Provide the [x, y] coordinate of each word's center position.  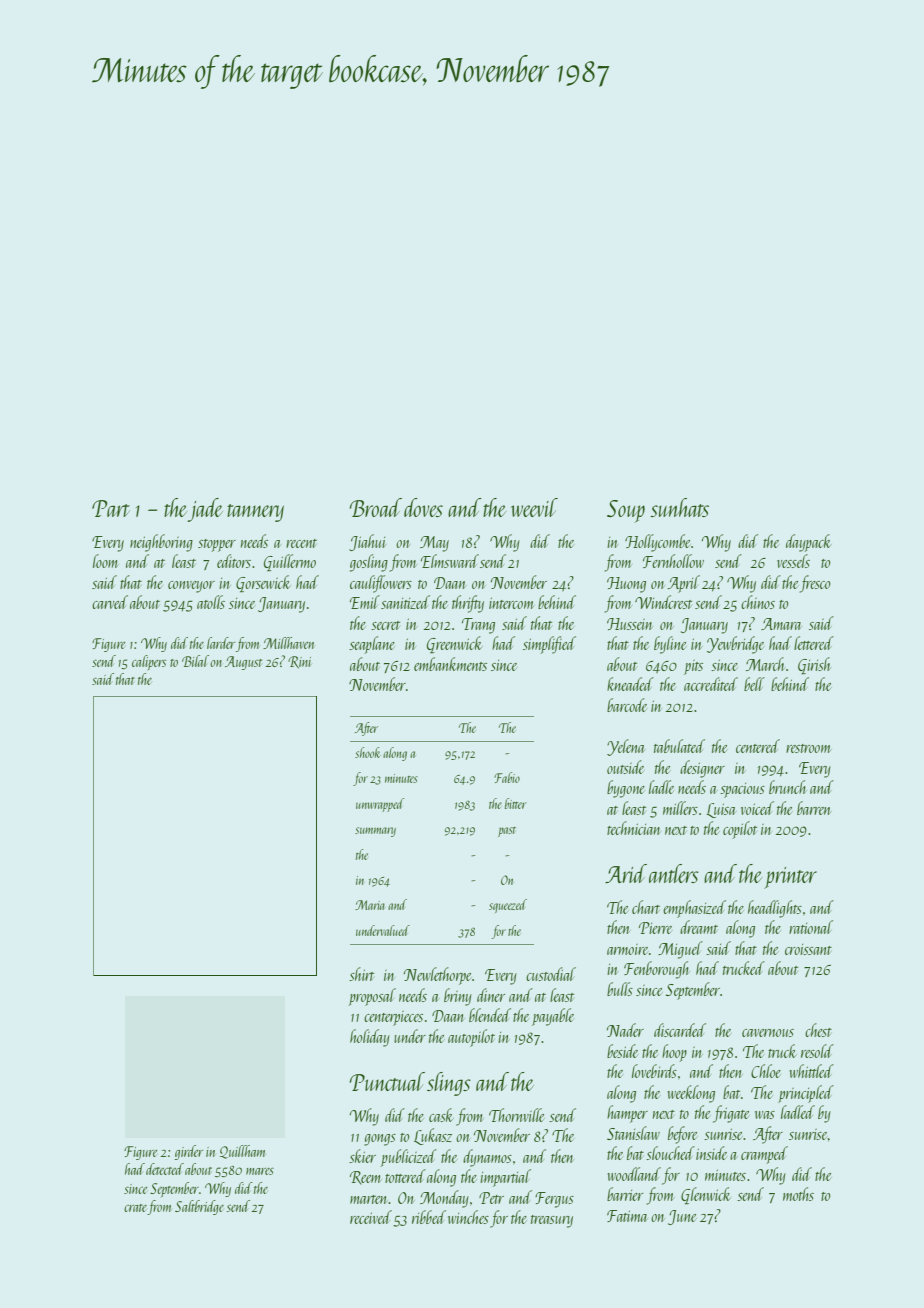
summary [375, 832]
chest [818, 1030]
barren [814, 808]
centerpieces [393, 1018]
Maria [370, 905]
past [507, 832]
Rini [299, 662]
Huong [626, 585]
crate [136, 1209]
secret [385, 625]
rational [811, 927]
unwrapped [380, 805]
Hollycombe [657, 543]
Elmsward [450, 561]
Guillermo [290, 562]
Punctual [387, 1081]
